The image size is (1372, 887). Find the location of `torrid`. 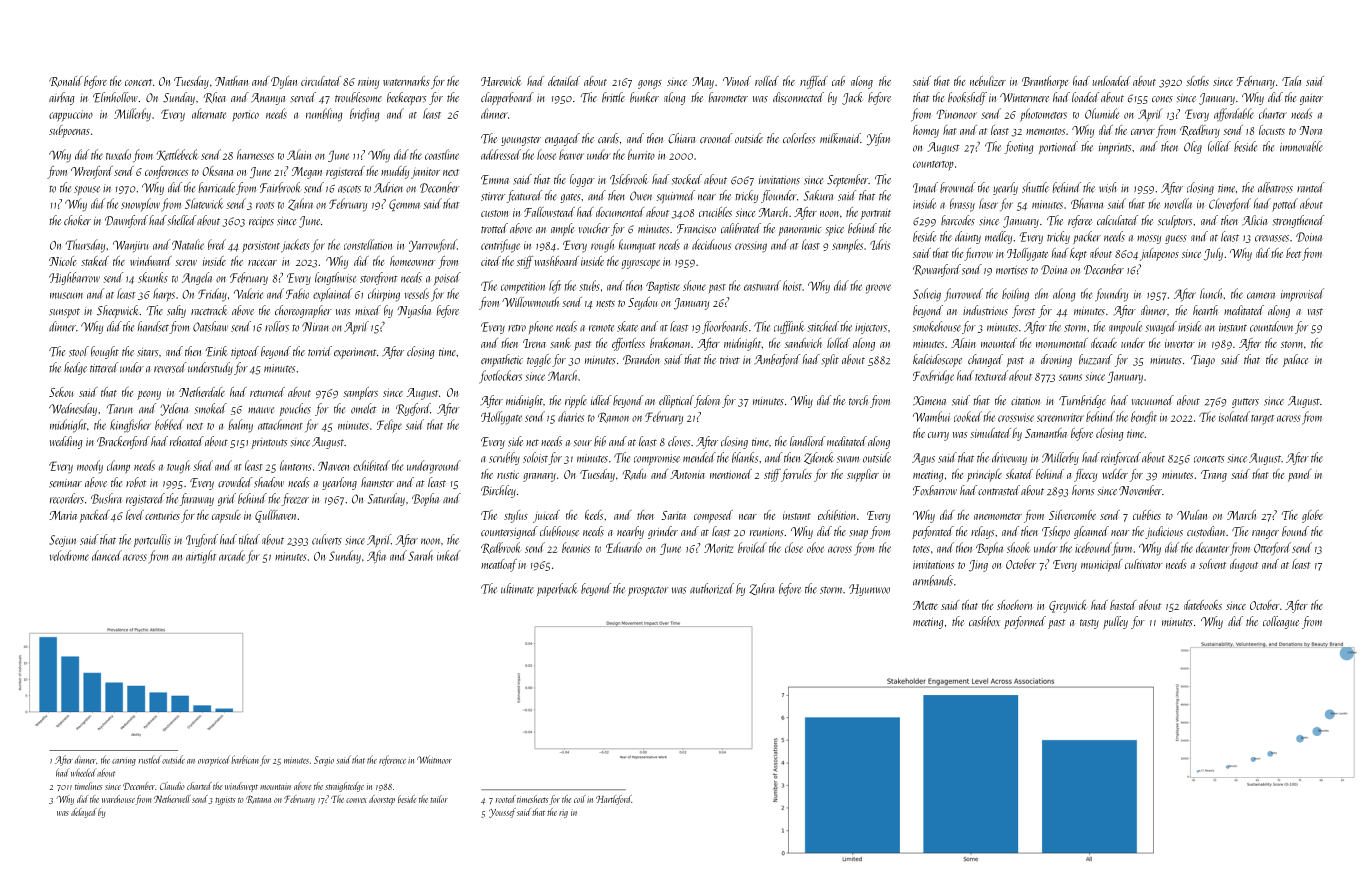

torrid is located at coordinates (320, 351).
